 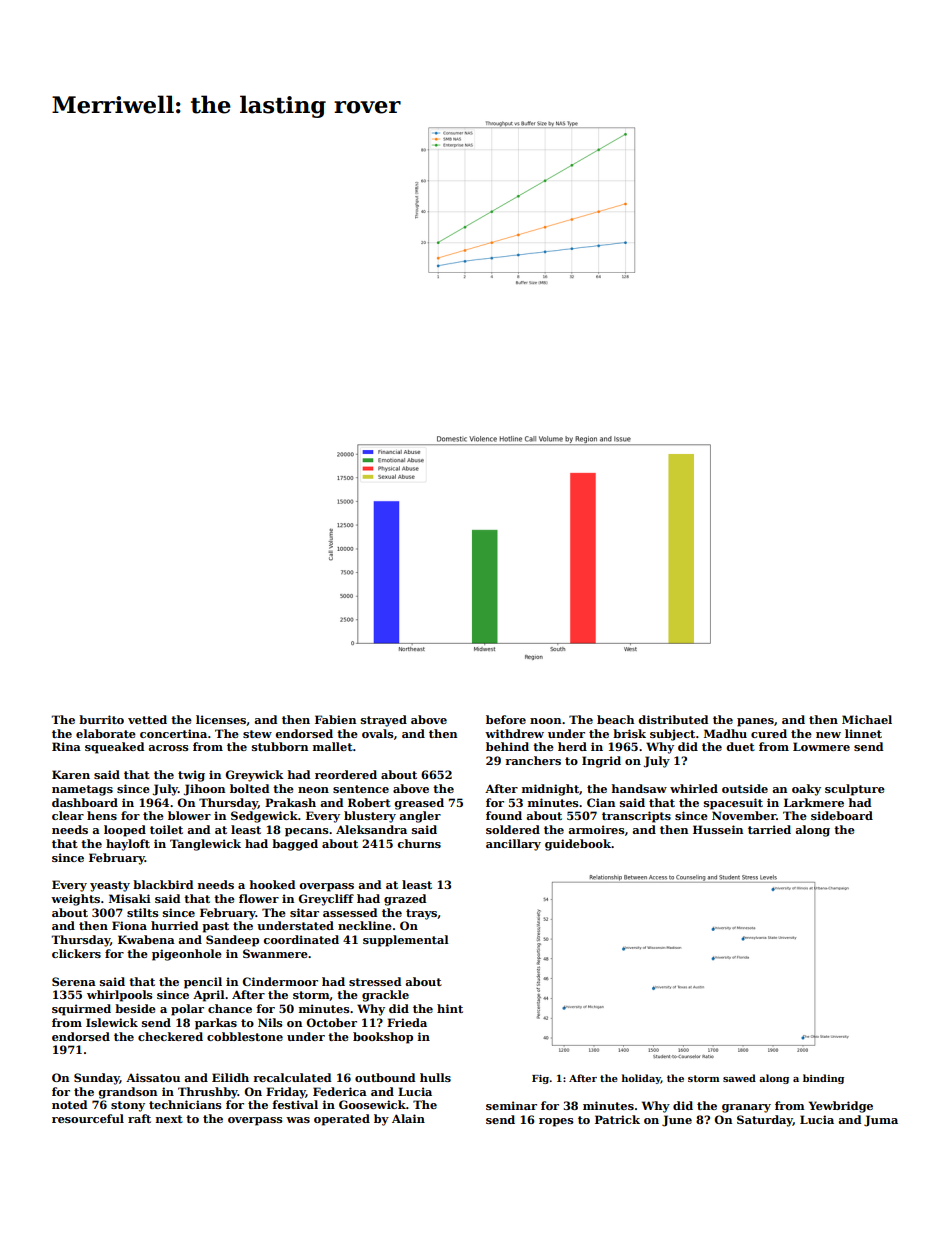 What do you see at coordinates (173, 733) in the image?
I see `concertina` at bounding box center [173, 733].
